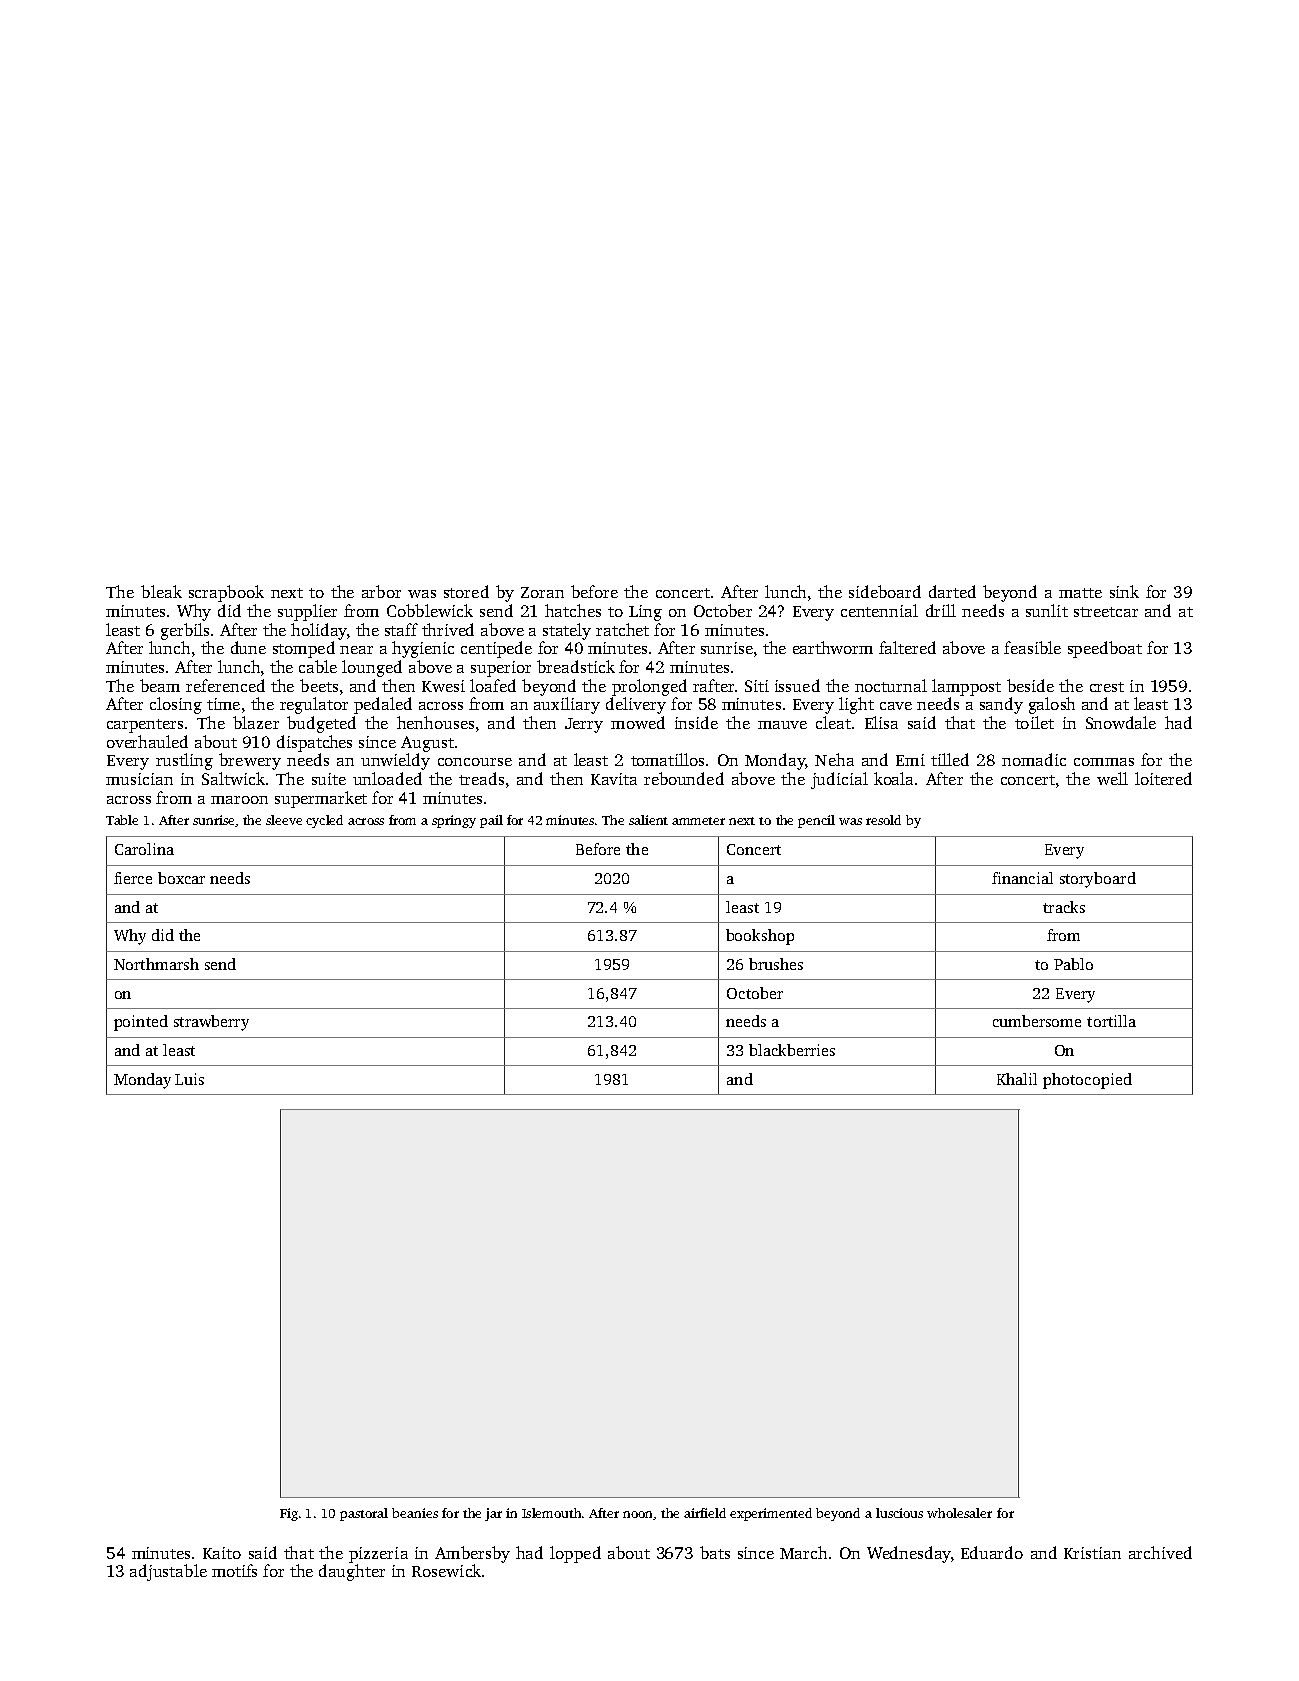 Image resolution: width=1299 pixels, height=1681 pixels. What do you see at coordinates (448, 629) in the screenshot?
I see `thrived` at bounding box center [448, 629].
